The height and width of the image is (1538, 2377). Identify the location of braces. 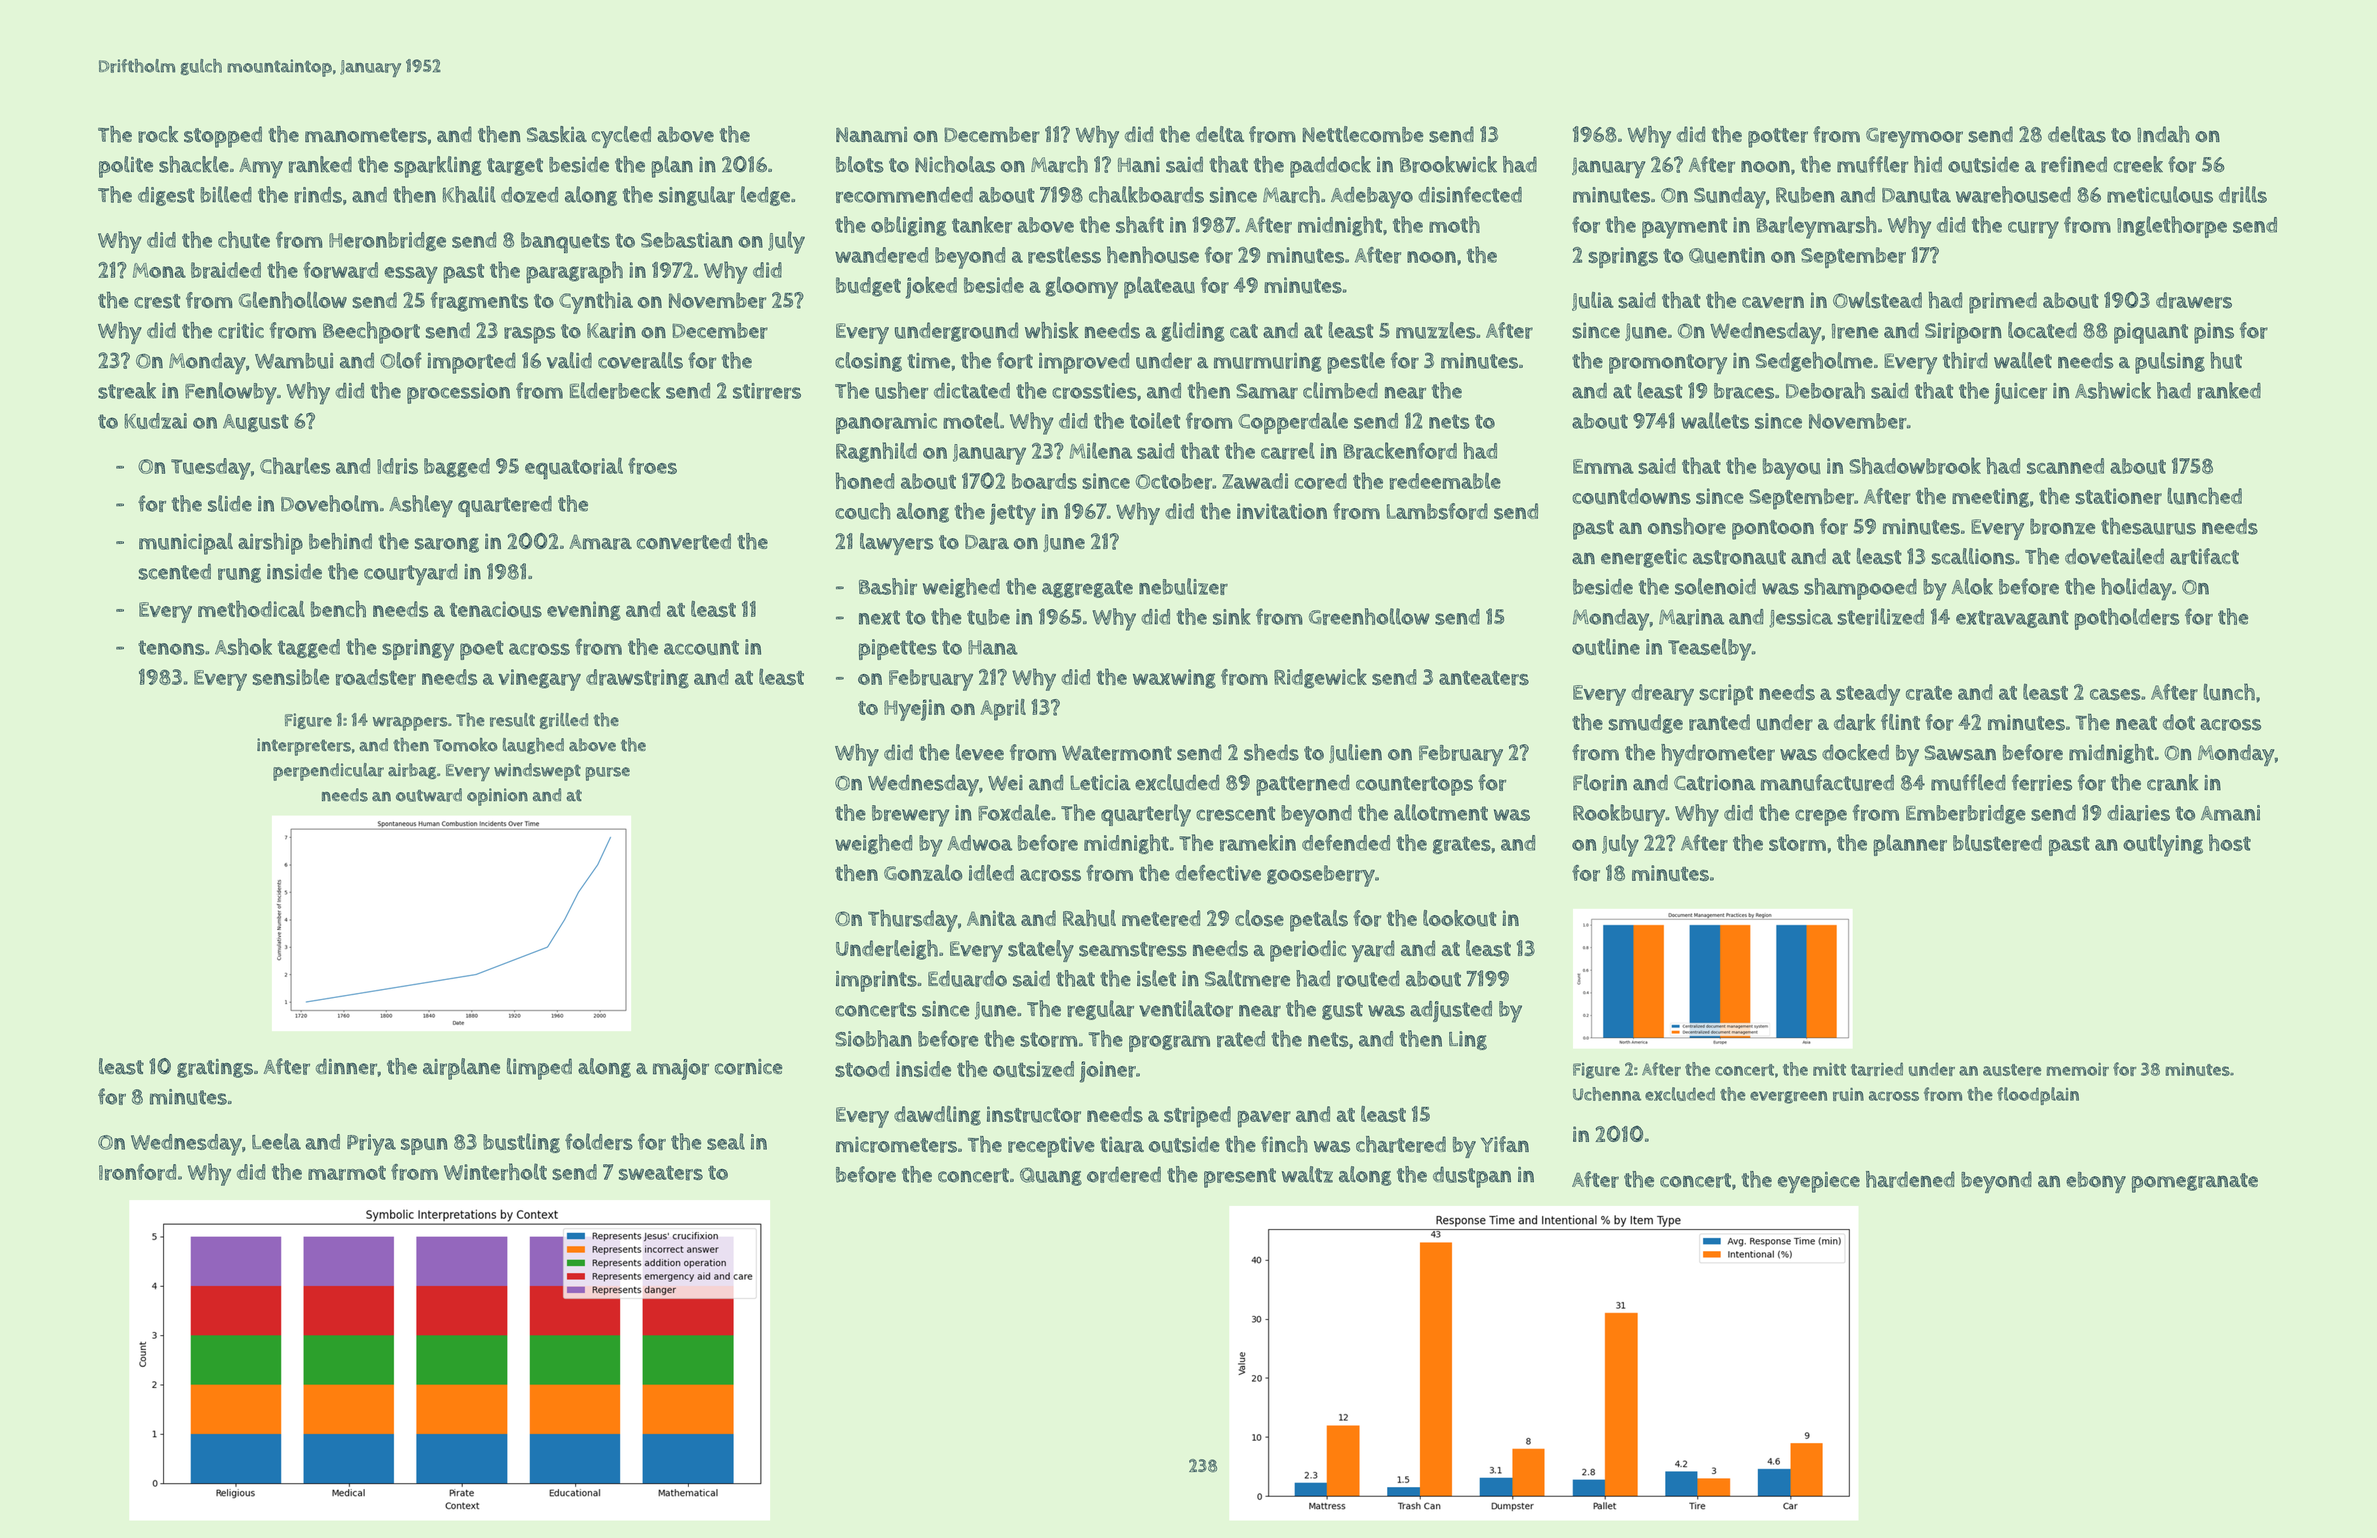
(1744, 391).
